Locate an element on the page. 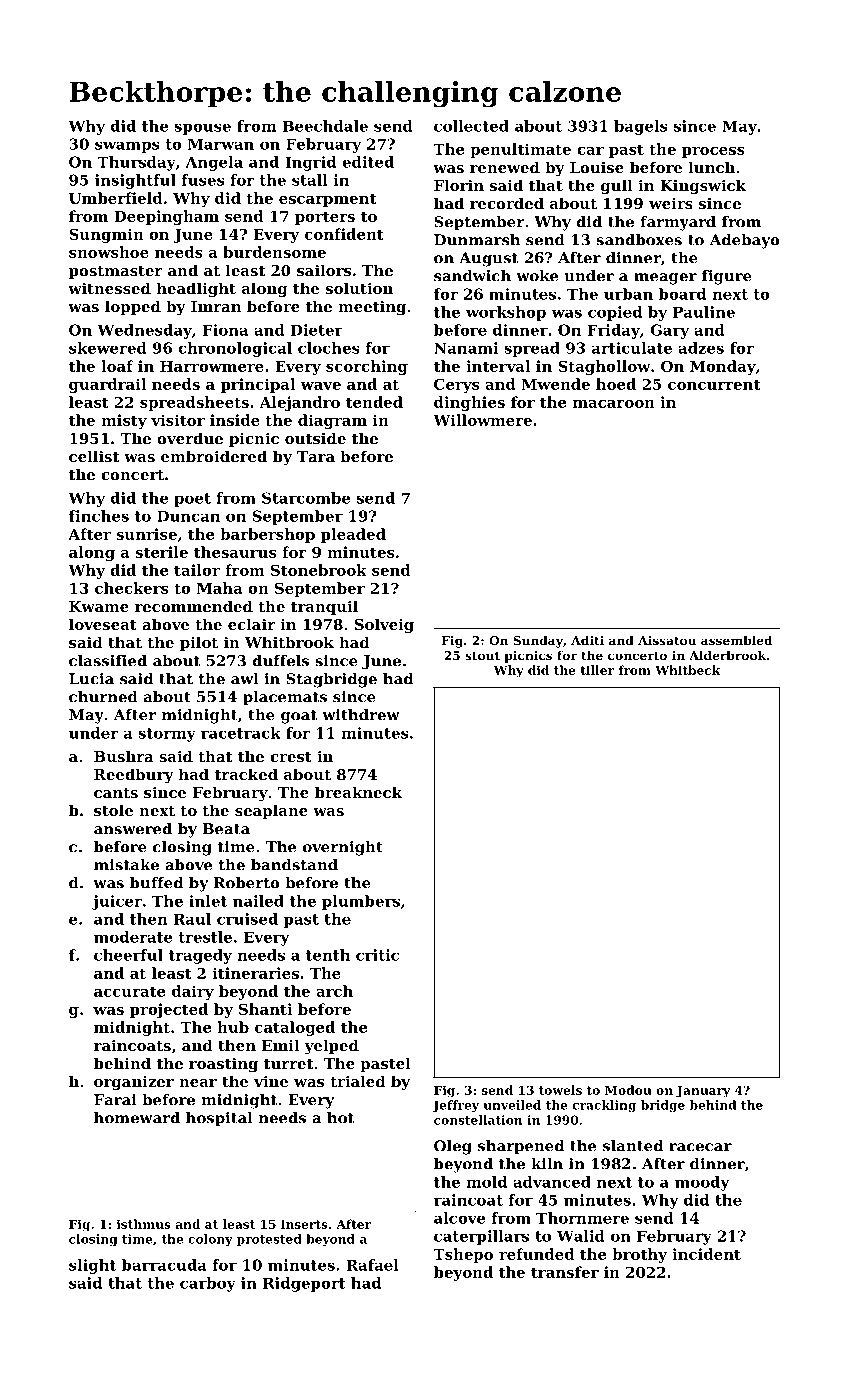 This image has height=1400, width=849. snowshoe is located at coordinates (109, 252).
